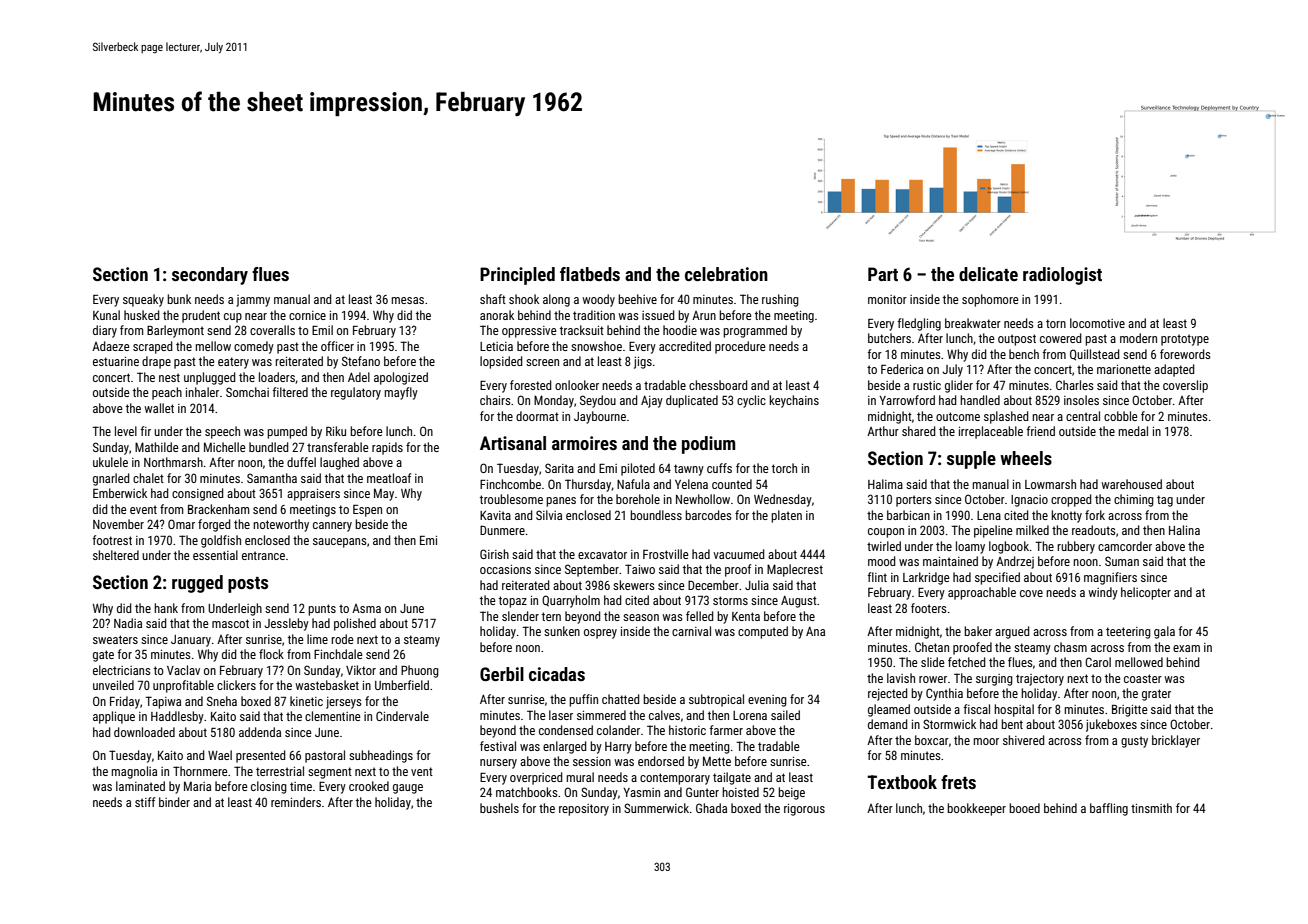 Image resolution: width=1308 pixels, height=924 pixels. What do you see at coordinates (517, 276) in the screenshot?
I see `Principled` at bounding box center [517, 276].
